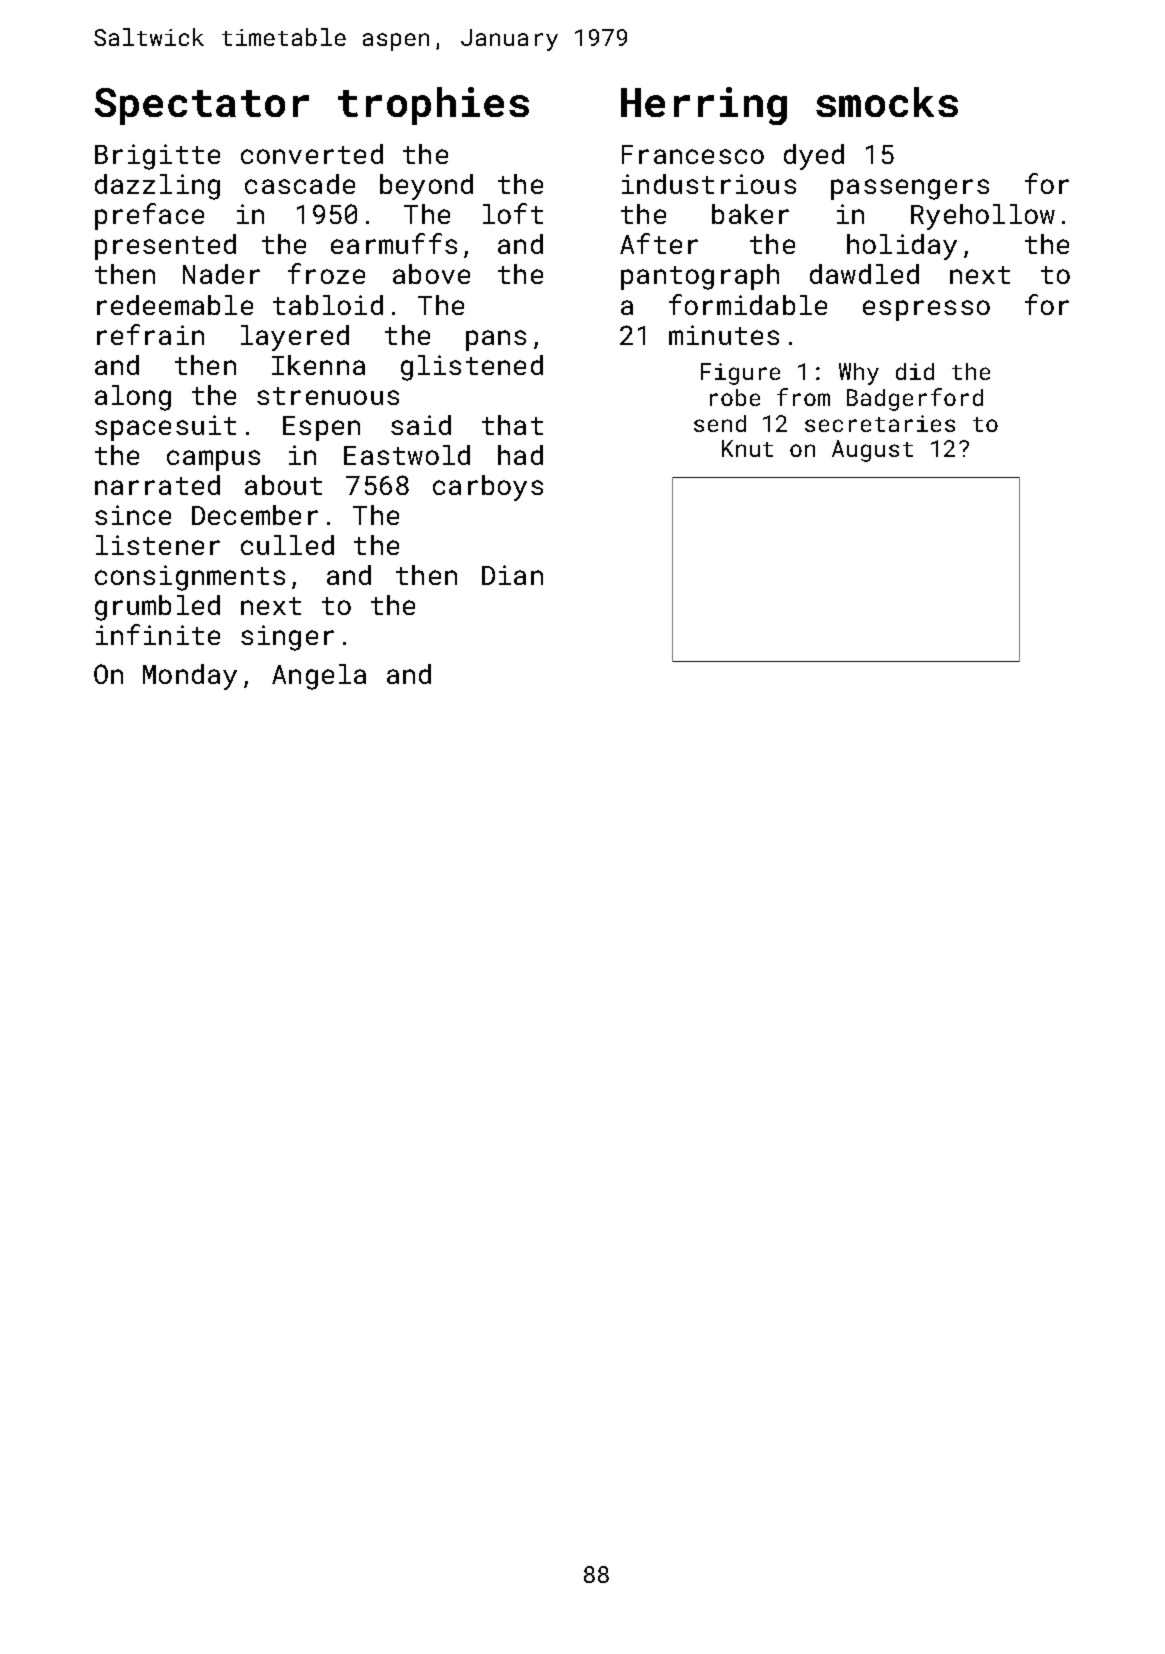 The image size is (1165, 1654). Describe the element at coordinates (704, 106) in the image. I see `Herring` at that location.
